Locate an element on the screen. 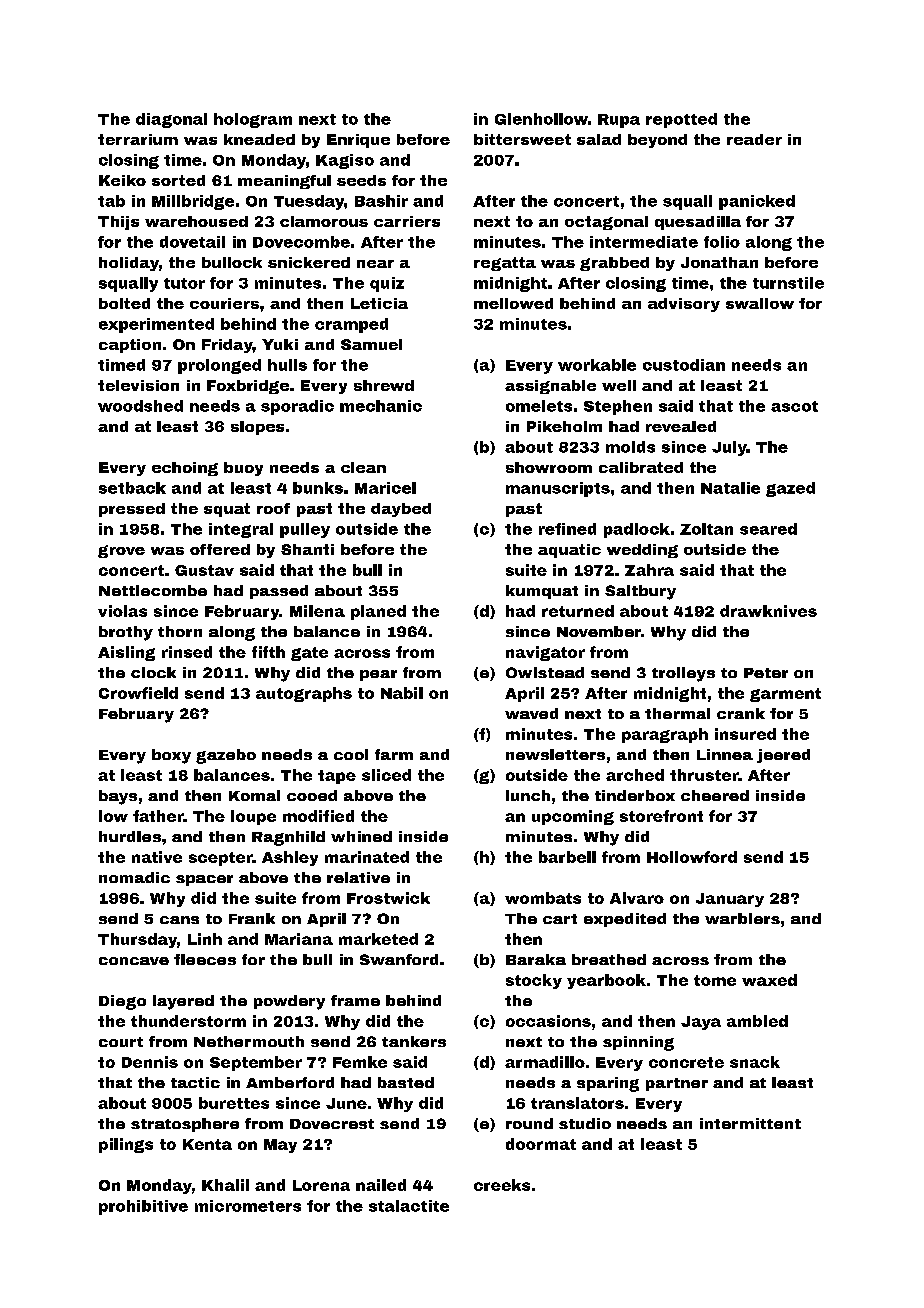 The width and height of the screenshot is (924, 1308). diagonal is located at coordinates (171, 120).
